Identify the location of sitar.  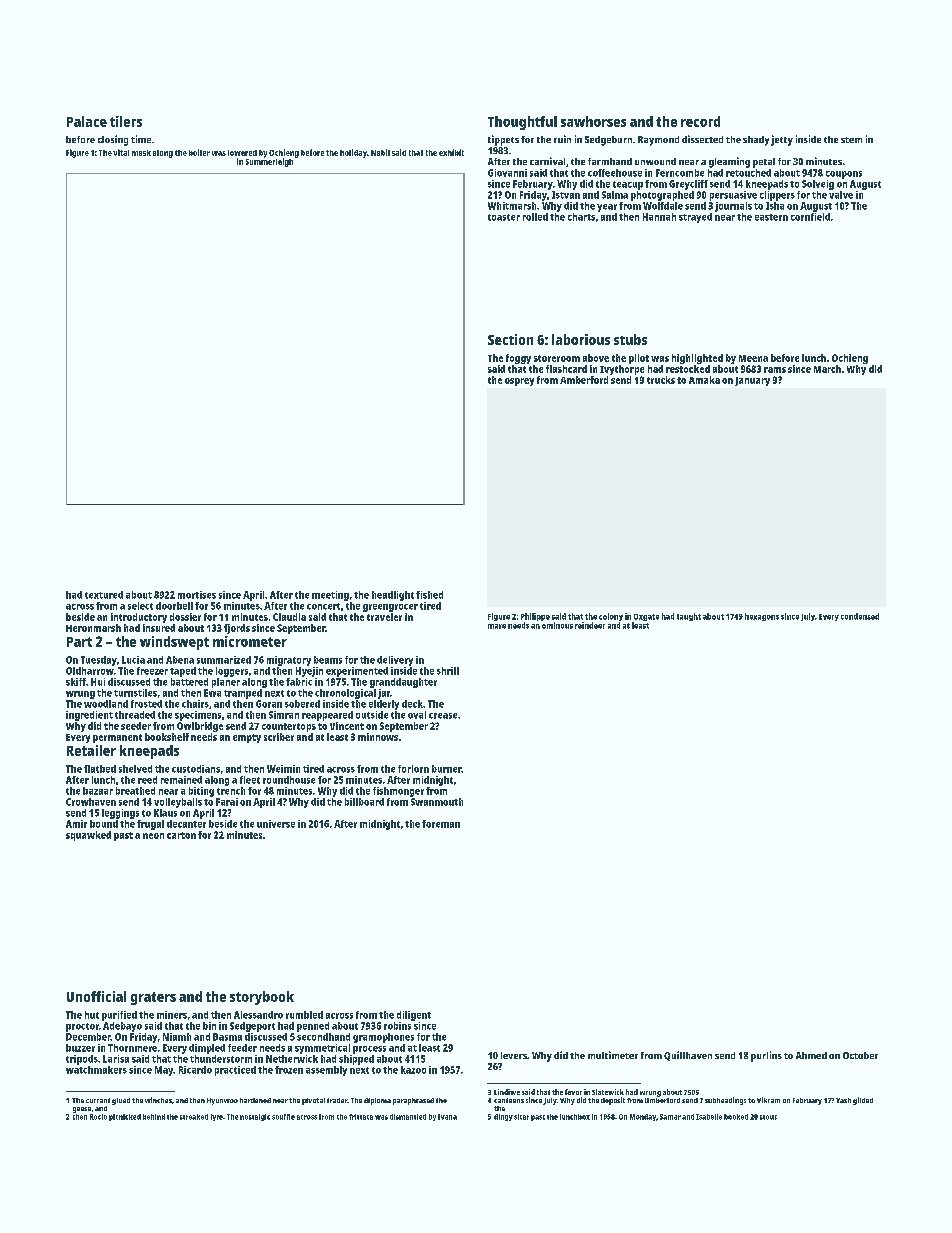
(521, 1117).
